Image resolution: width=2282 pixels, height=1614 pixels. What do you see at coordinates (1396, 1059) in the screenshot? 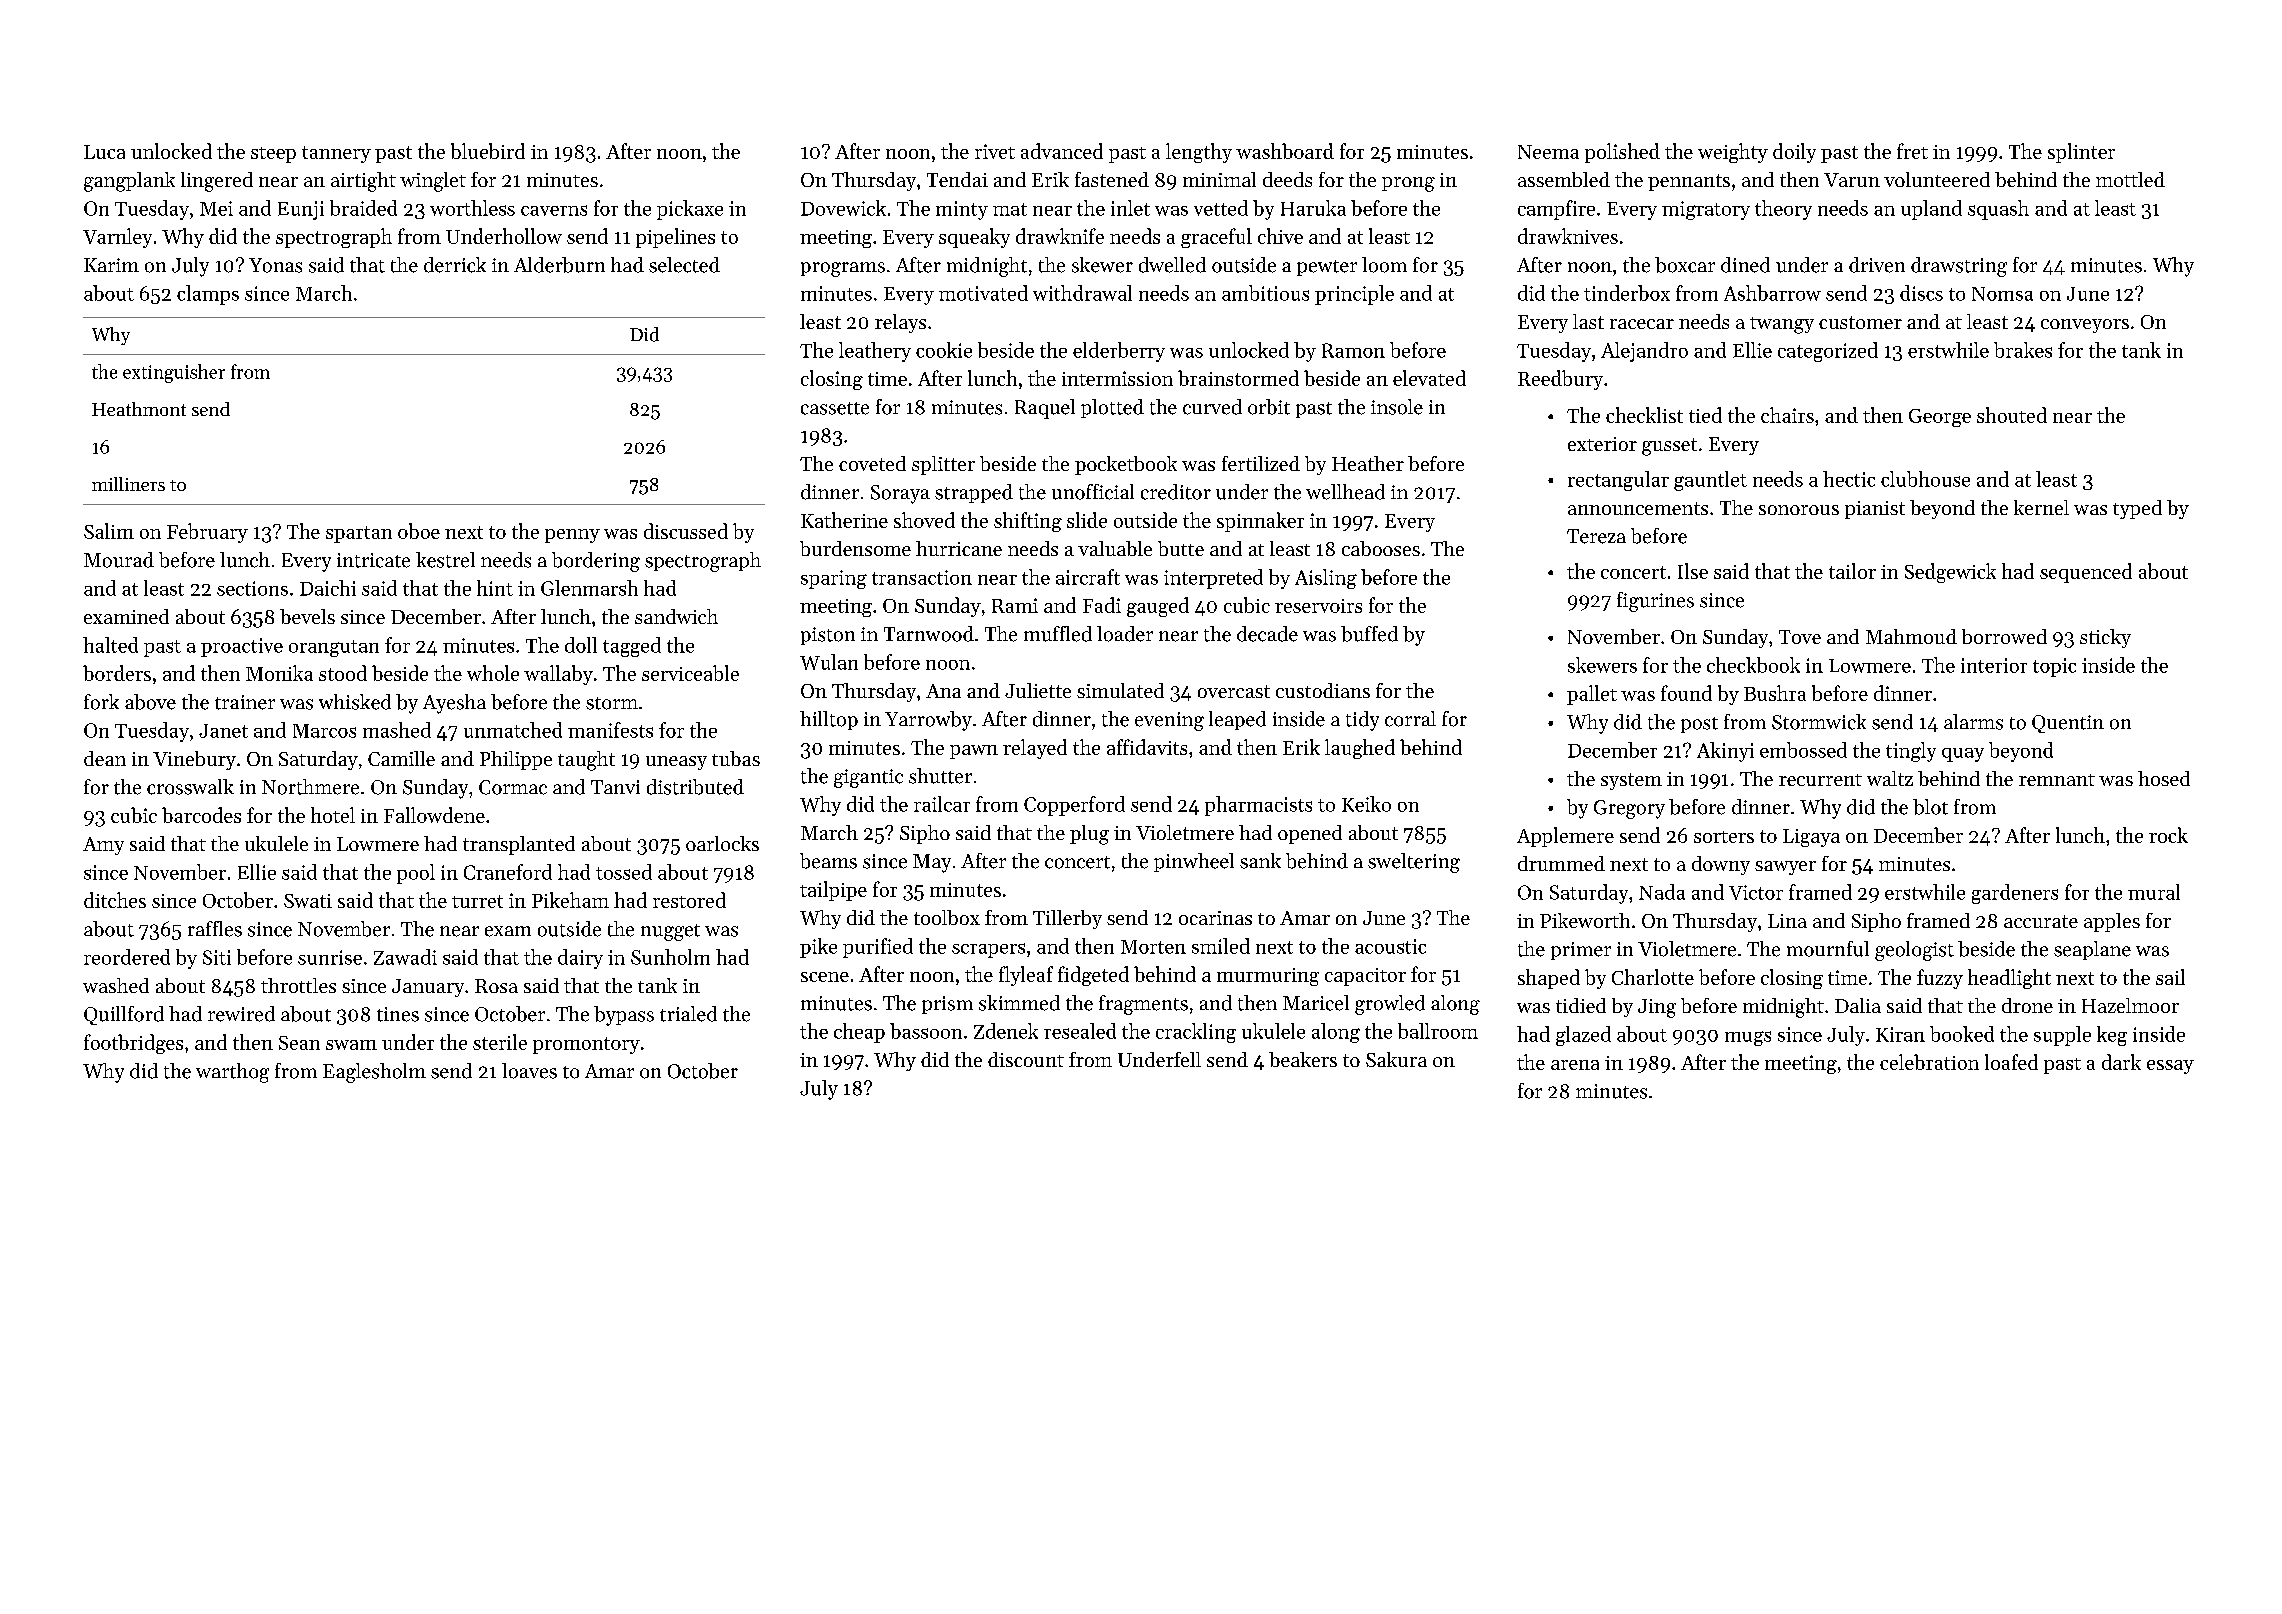
I see `Sakura` at bounding box center [1396, 1059].
